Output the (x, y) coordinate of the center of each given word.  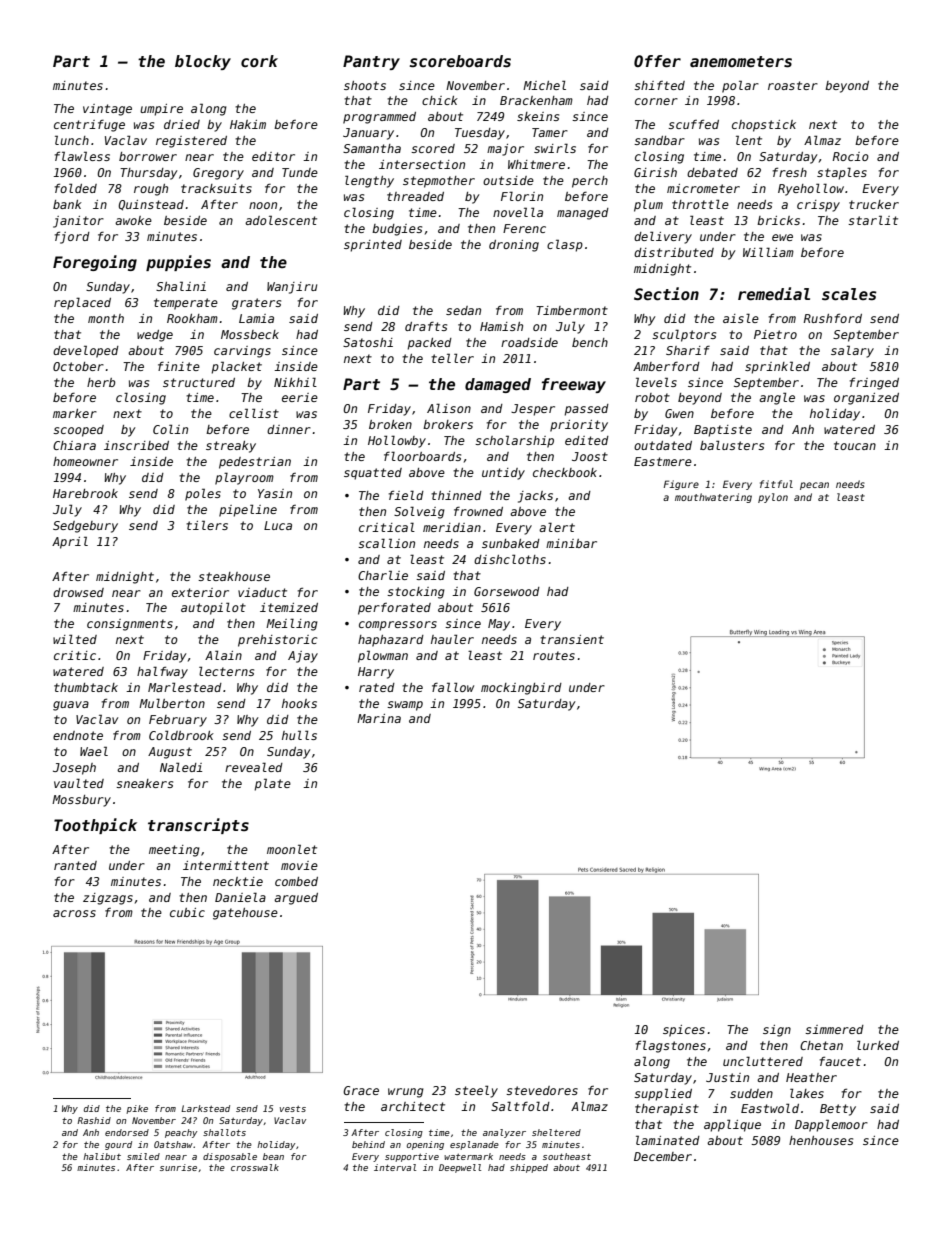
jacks (535, 497)
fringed (874, 383)
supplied (663, 1094)
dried (182, 124)
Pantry (371, 62)
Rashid (94, 1120)
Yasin (275, 493)
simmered (834, 1029)
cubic (187, 912)
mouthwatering (713, 498)
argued (296, 899)
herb (101, 382)
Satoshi (368, 342)
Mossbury (81, 801)
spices (684, 1031)
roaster (793, 85)
